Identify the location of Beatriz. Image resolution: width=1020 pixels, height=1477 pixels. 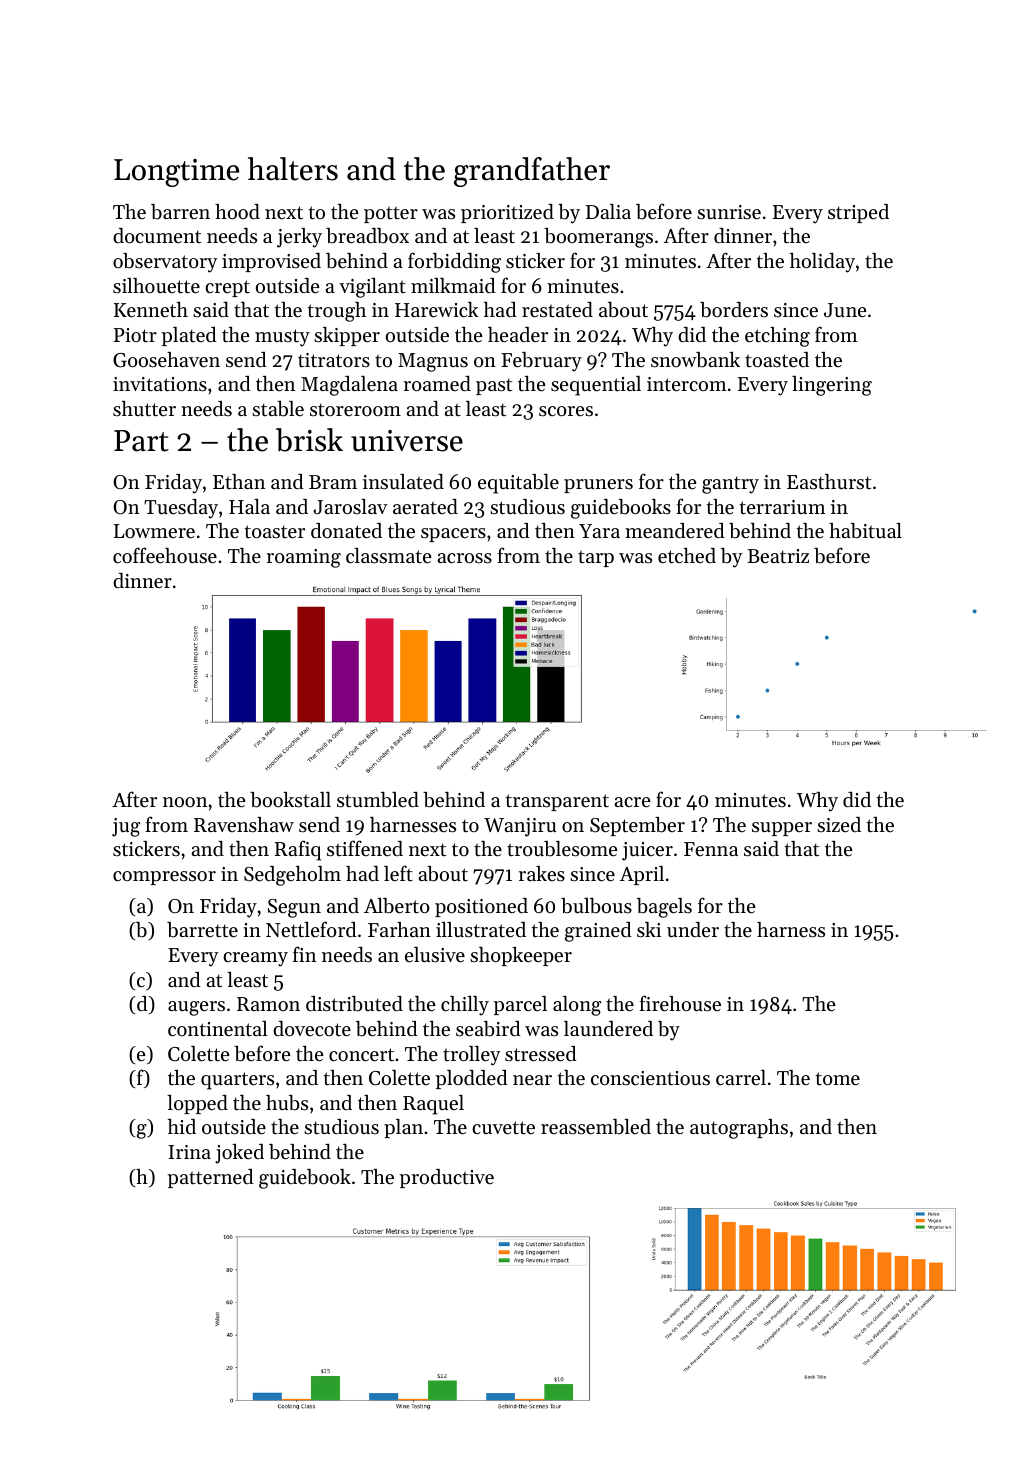
(778, 556).
